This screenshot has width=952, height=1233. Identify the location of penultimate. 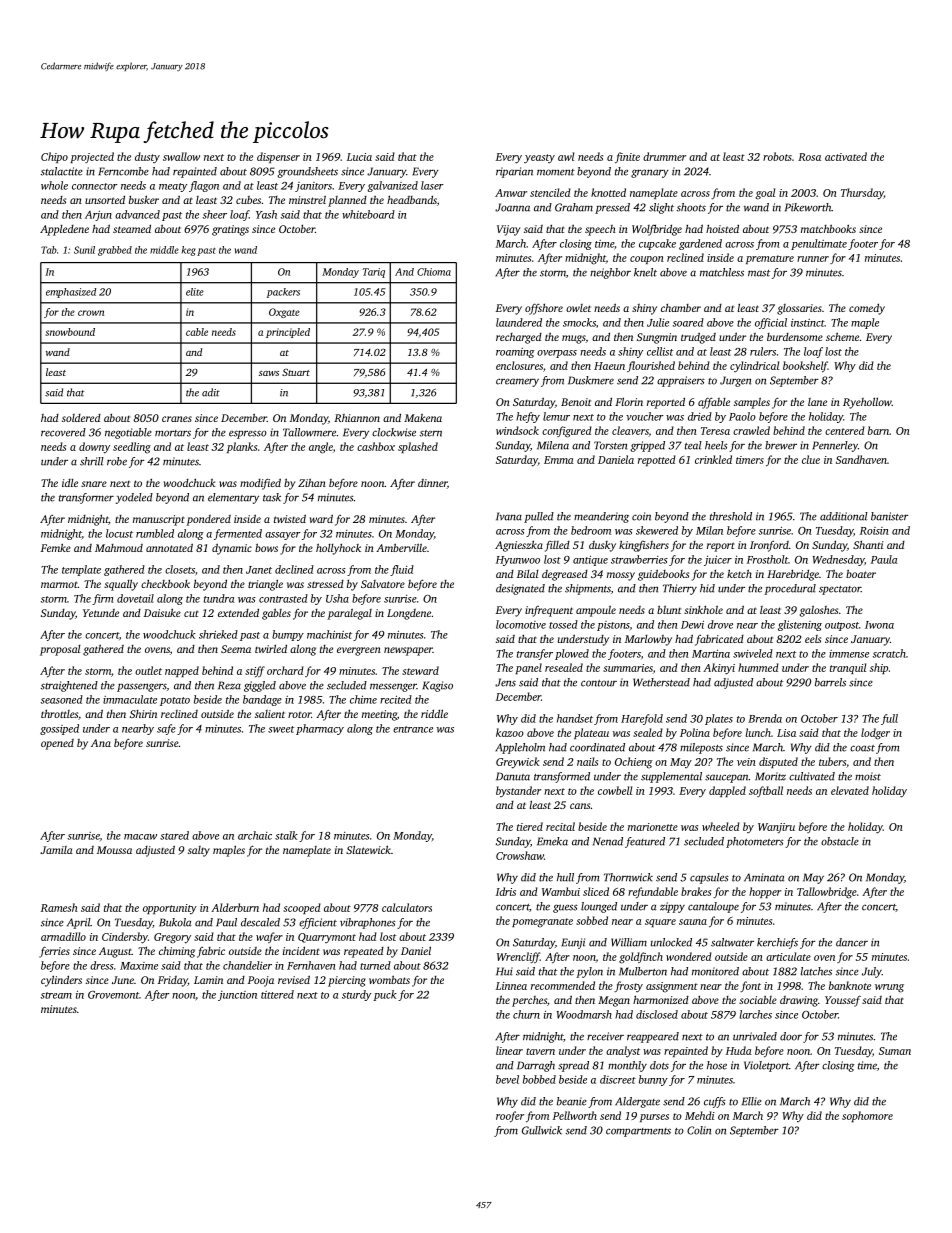
(819, 244).
